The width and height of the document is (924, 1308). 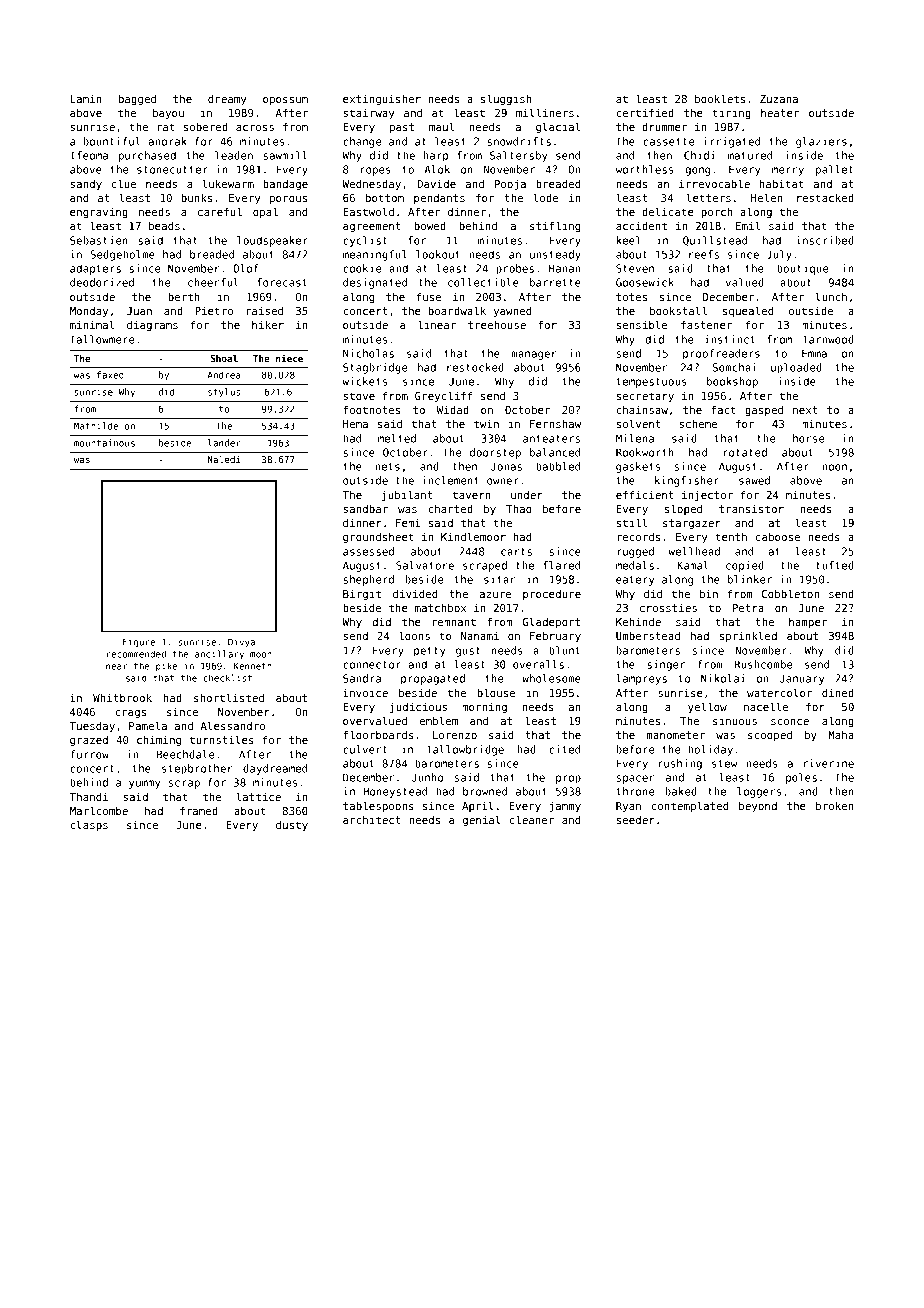 What do you see at coordinates (838, 692) in the document?
I see `dined` at bounding box center [838, 692].
